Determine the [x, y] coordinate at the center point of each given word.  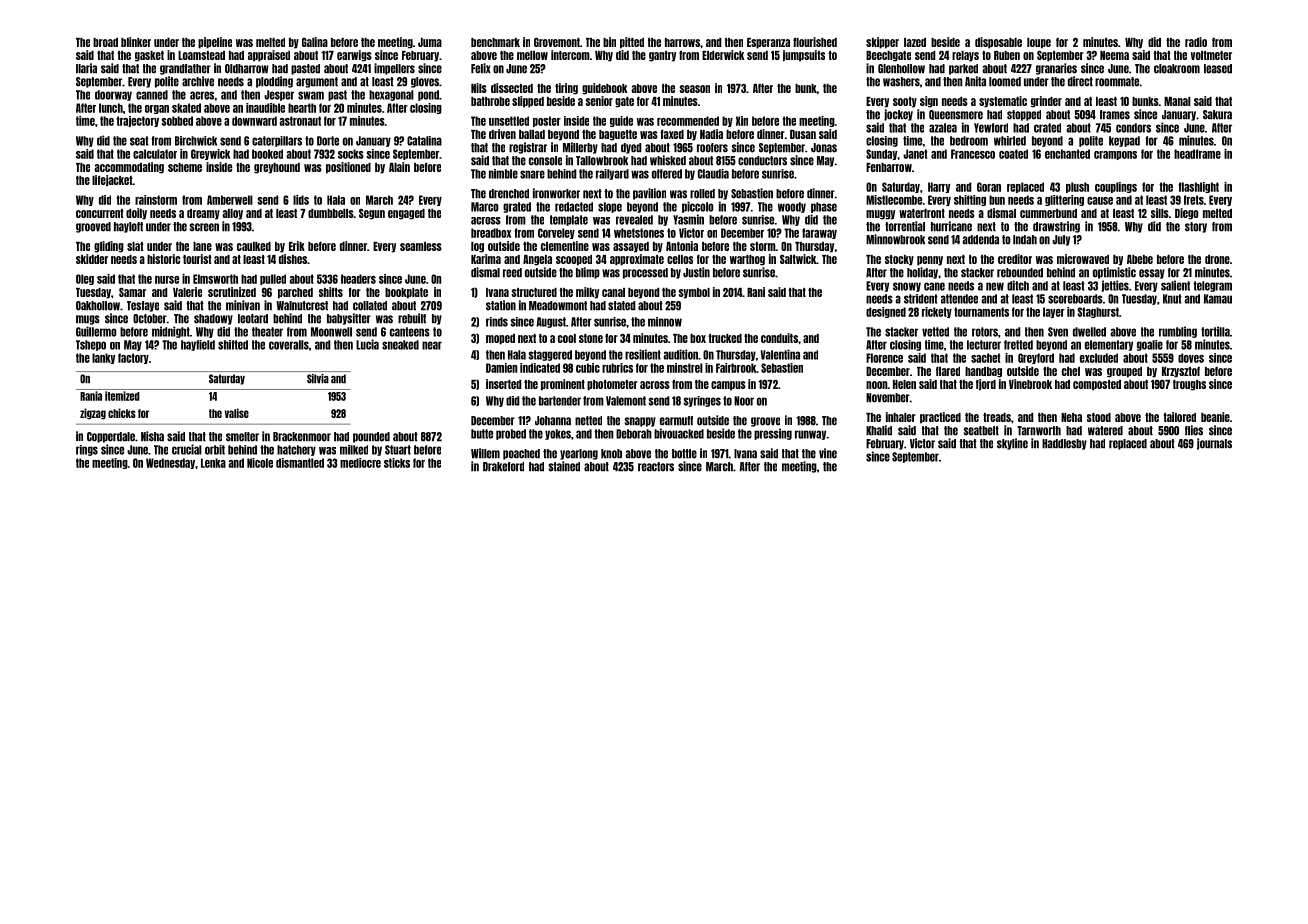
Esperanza [768, 43]
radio [1196, 42]
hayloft [128, 227]
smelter [242, 437]
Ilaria [86, 68]
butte [482, 434]
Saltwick [798, 259]
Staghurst [1098, 312]
